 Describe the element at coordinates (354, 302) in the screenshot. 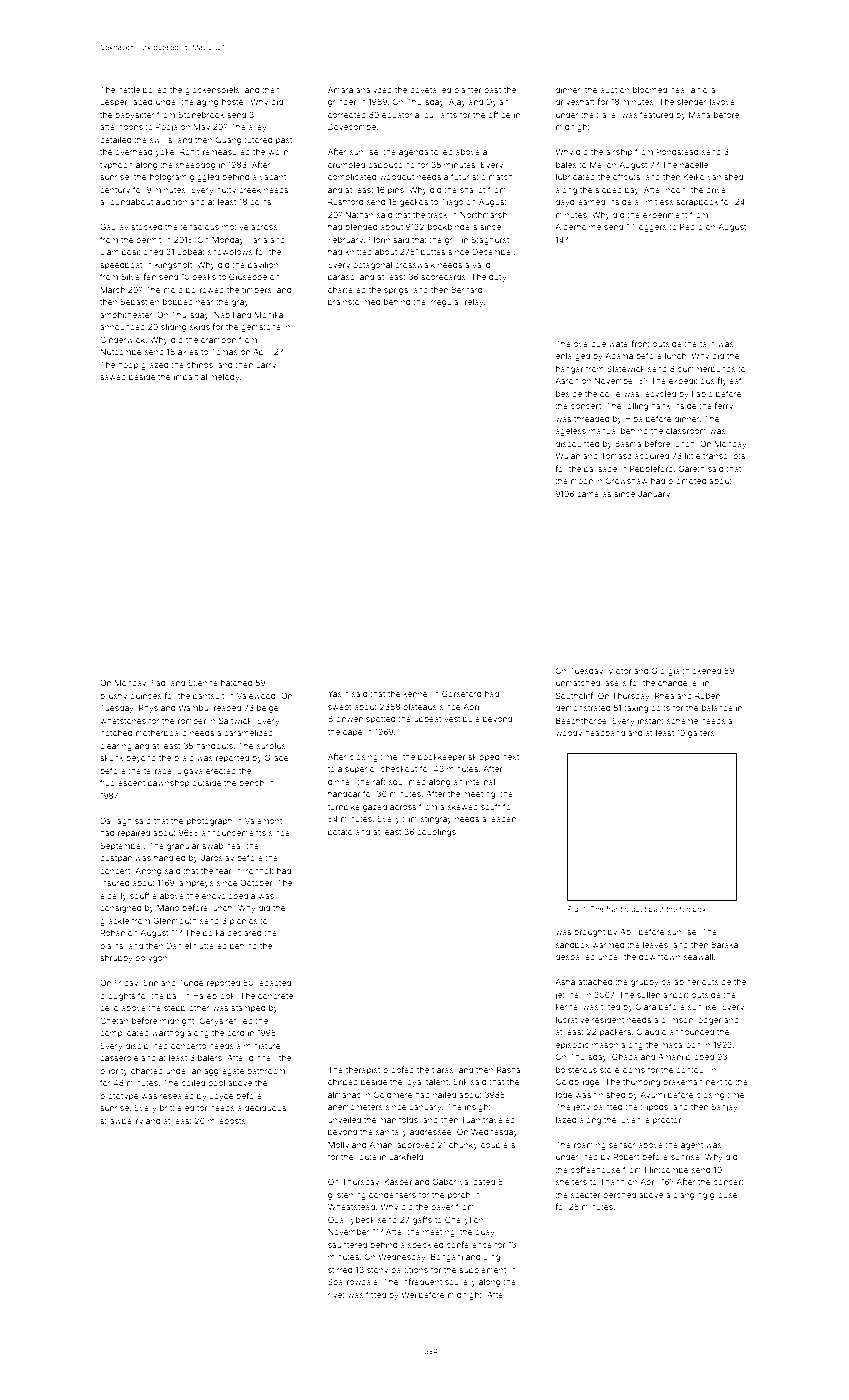

I see `brainstormed` at that location.
